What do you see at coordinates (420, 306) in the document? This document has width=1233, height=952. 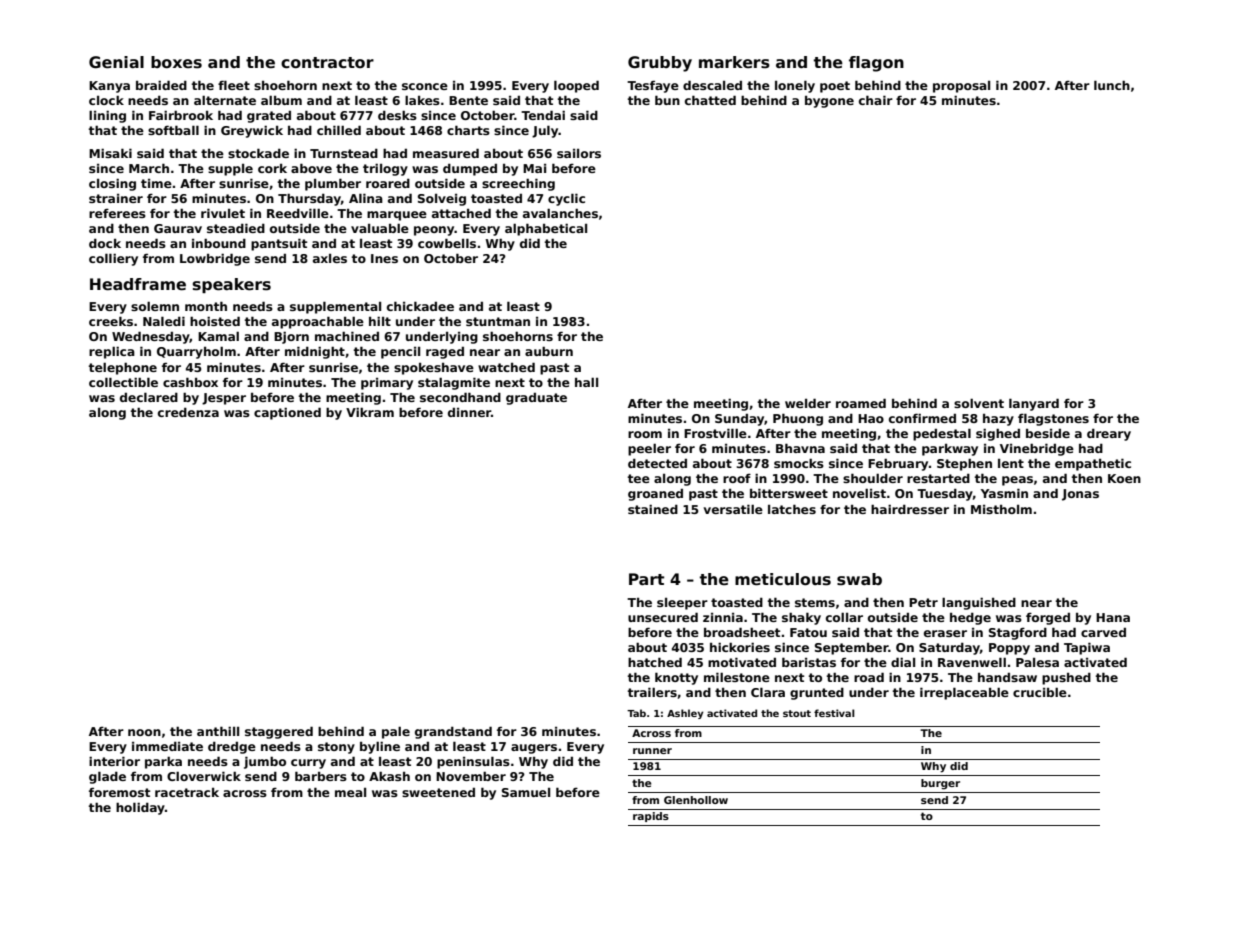 I see `chickadee` at bounding box center [420, 306].
